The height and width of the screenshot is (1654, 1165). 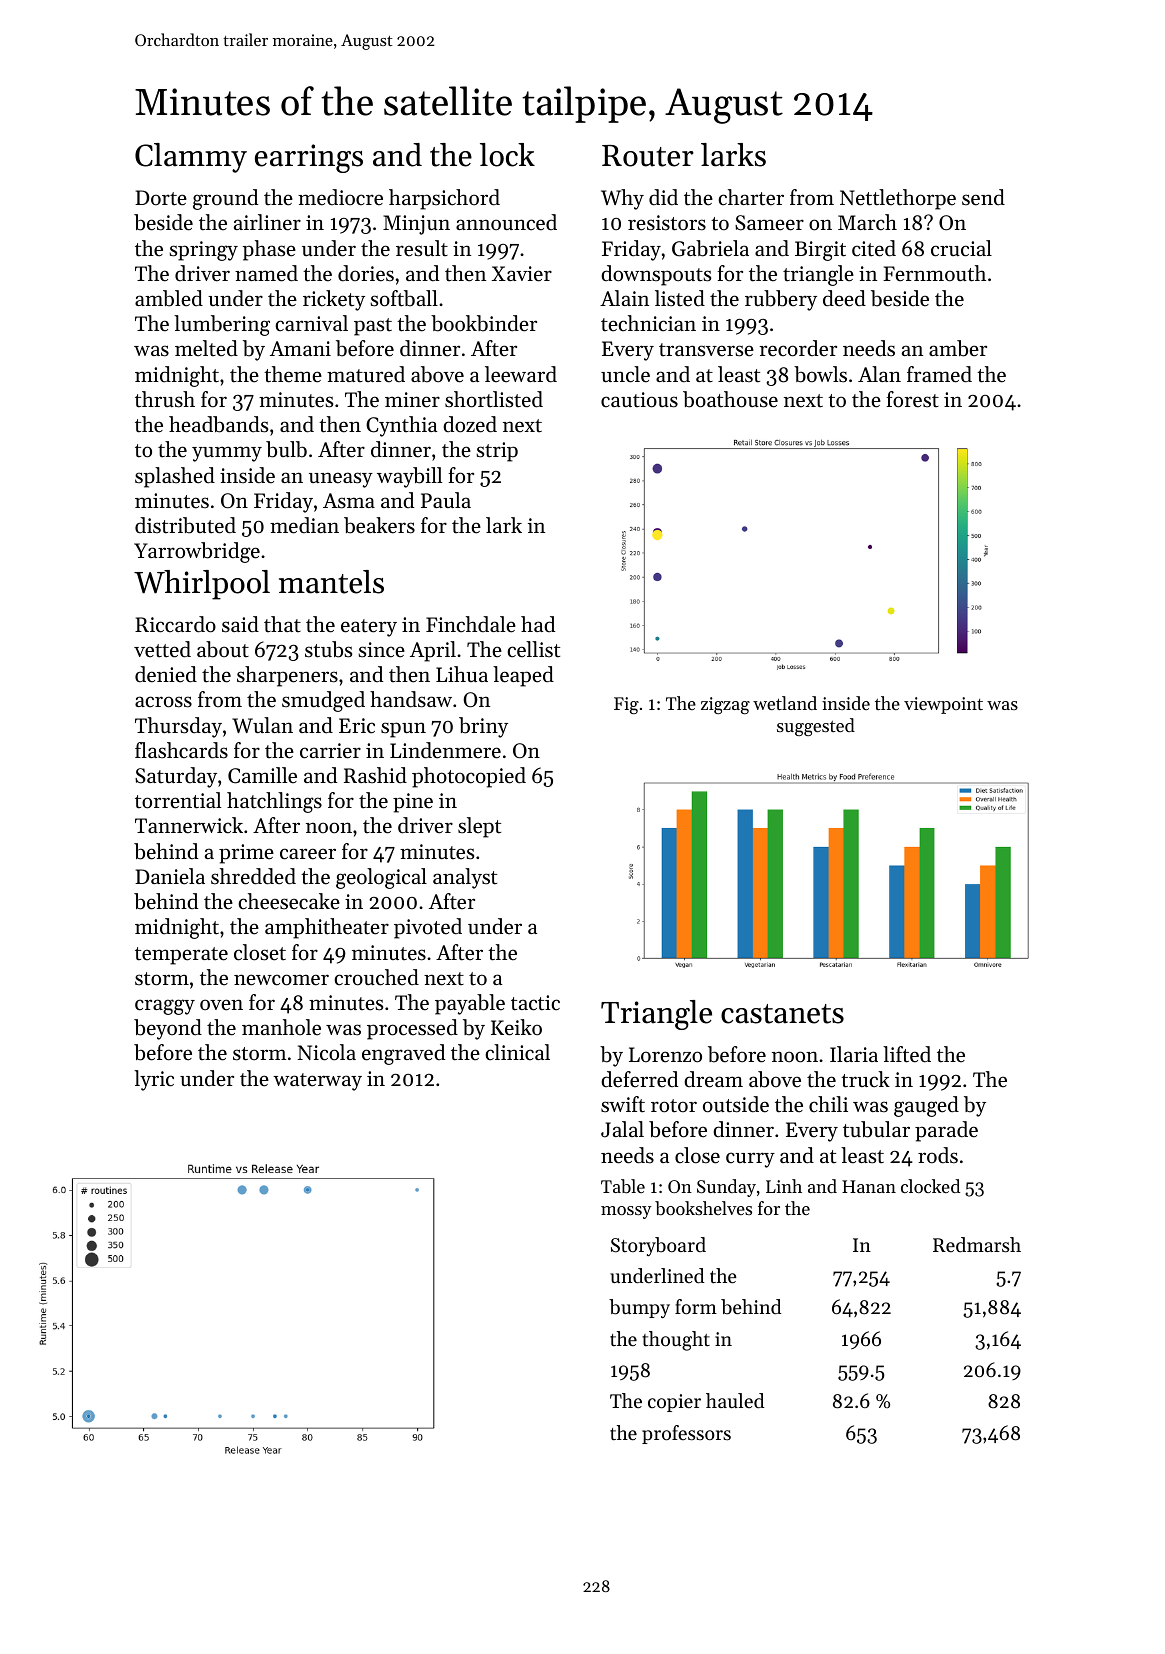 I want to click on form, so click(x=696, y=1306).
